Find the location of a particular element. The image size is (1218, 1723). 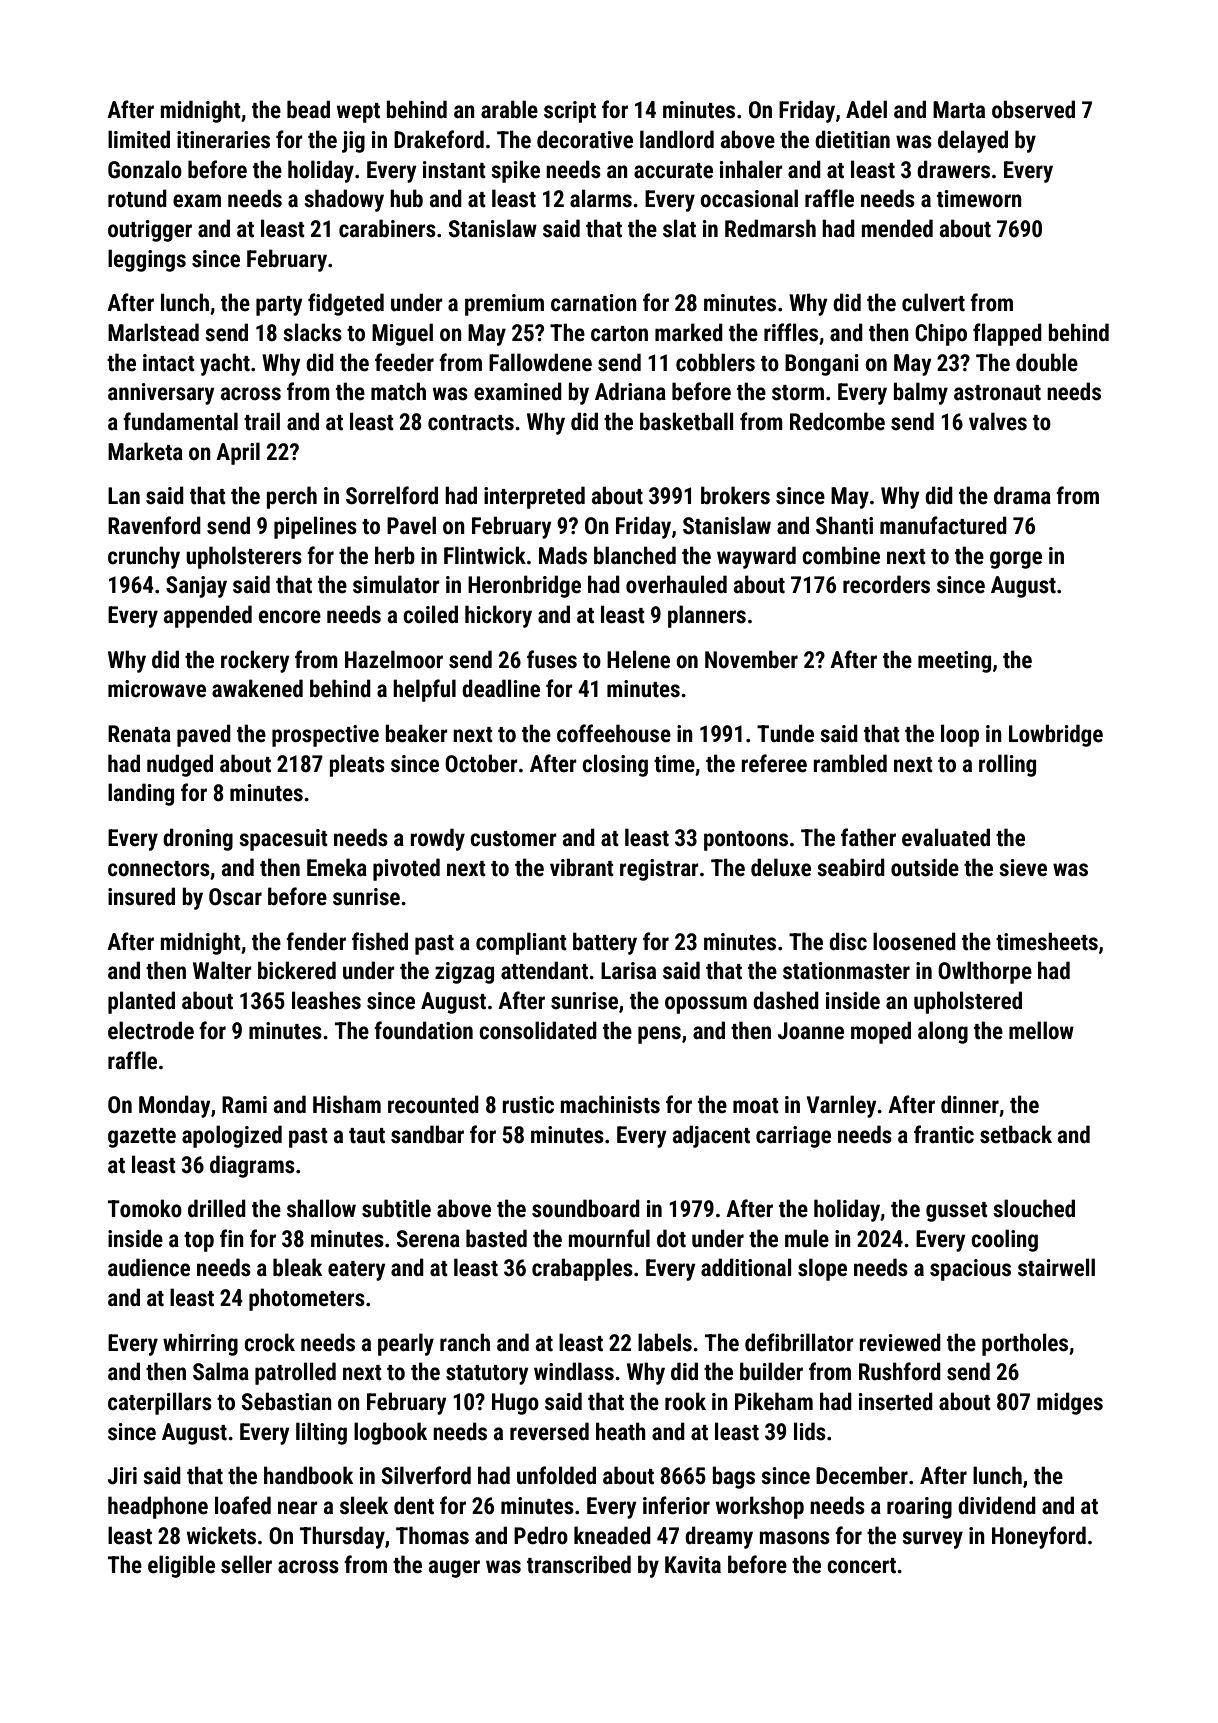

Jiri is located at coordinates (122, 1476).
